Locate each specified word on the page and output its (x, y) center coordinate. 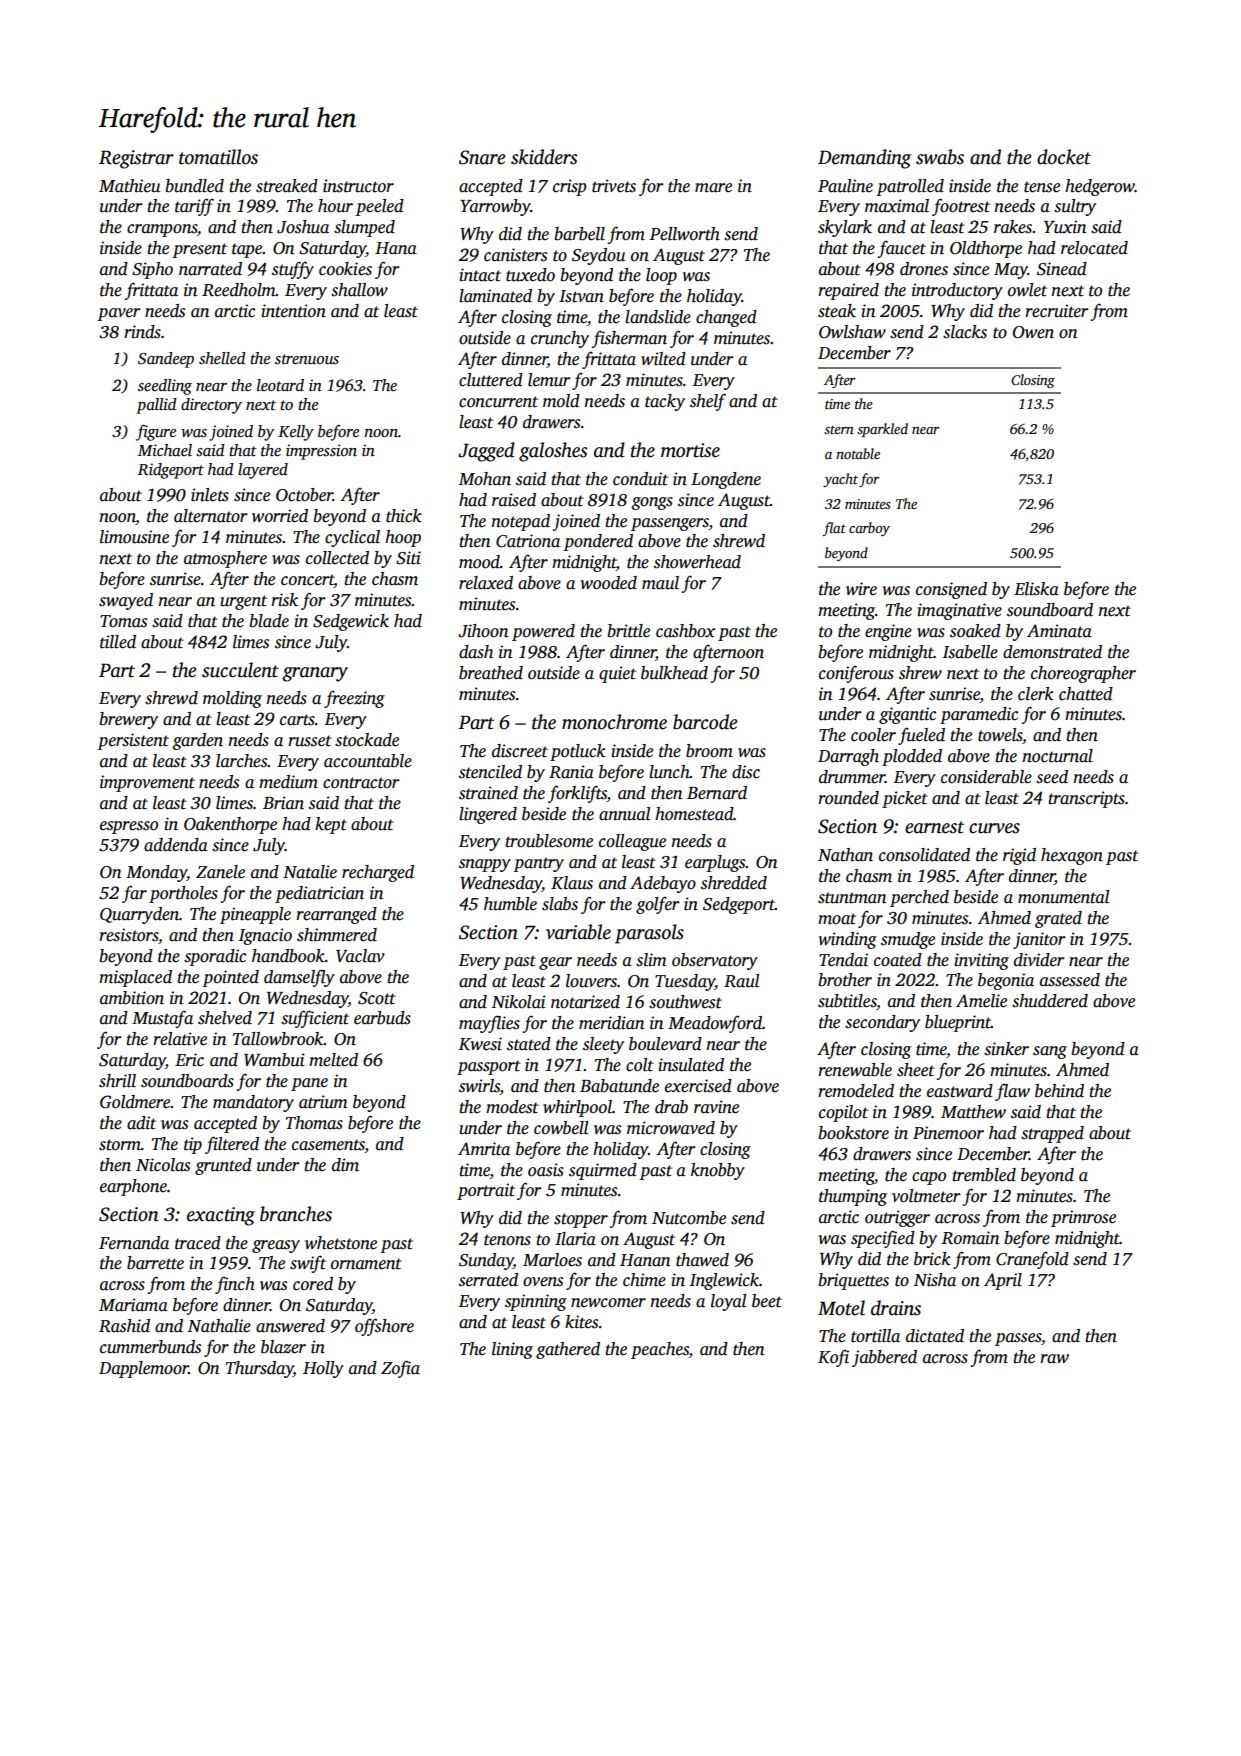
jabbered (884, 1358)
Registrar (136, 159)
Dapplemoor (144, 1369)
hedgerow (1100, 187)
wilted (663, 359)
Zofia (400, 1369)
